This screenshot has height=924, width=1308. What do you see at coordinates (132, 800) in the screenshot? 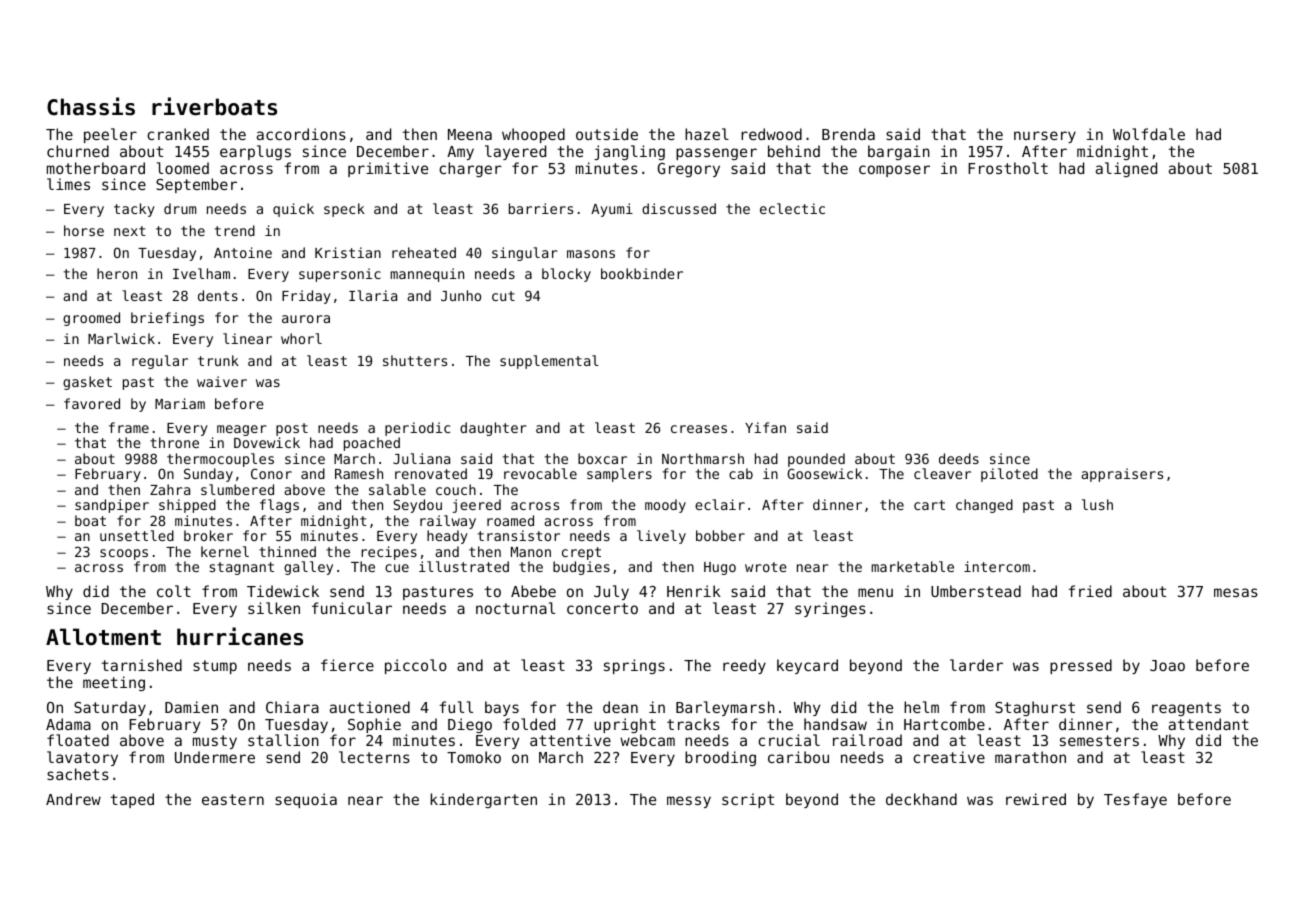
I see `taped` at bounding box center [132, 800].
